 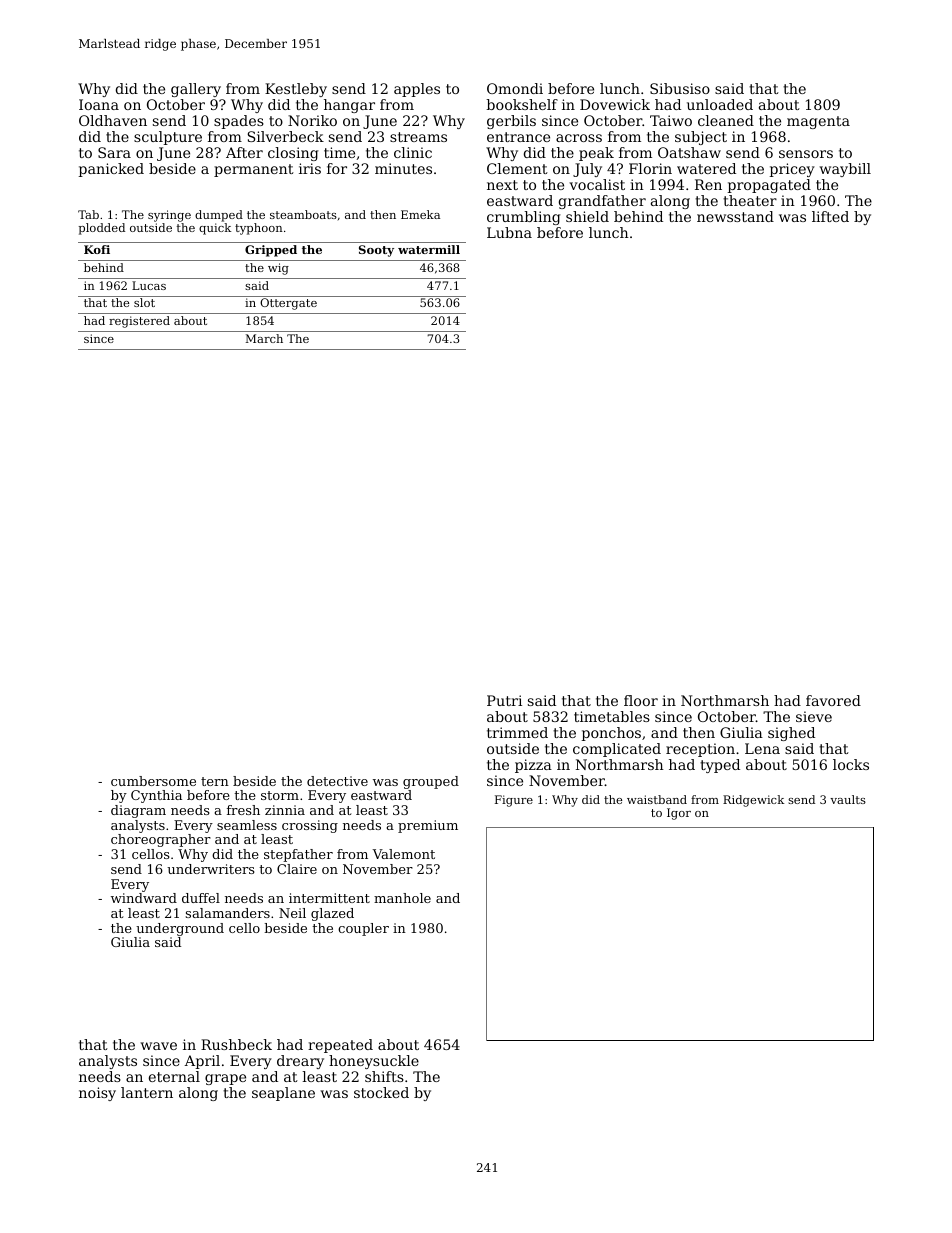 I want to click on manhole, so click(x=402, y=898).
